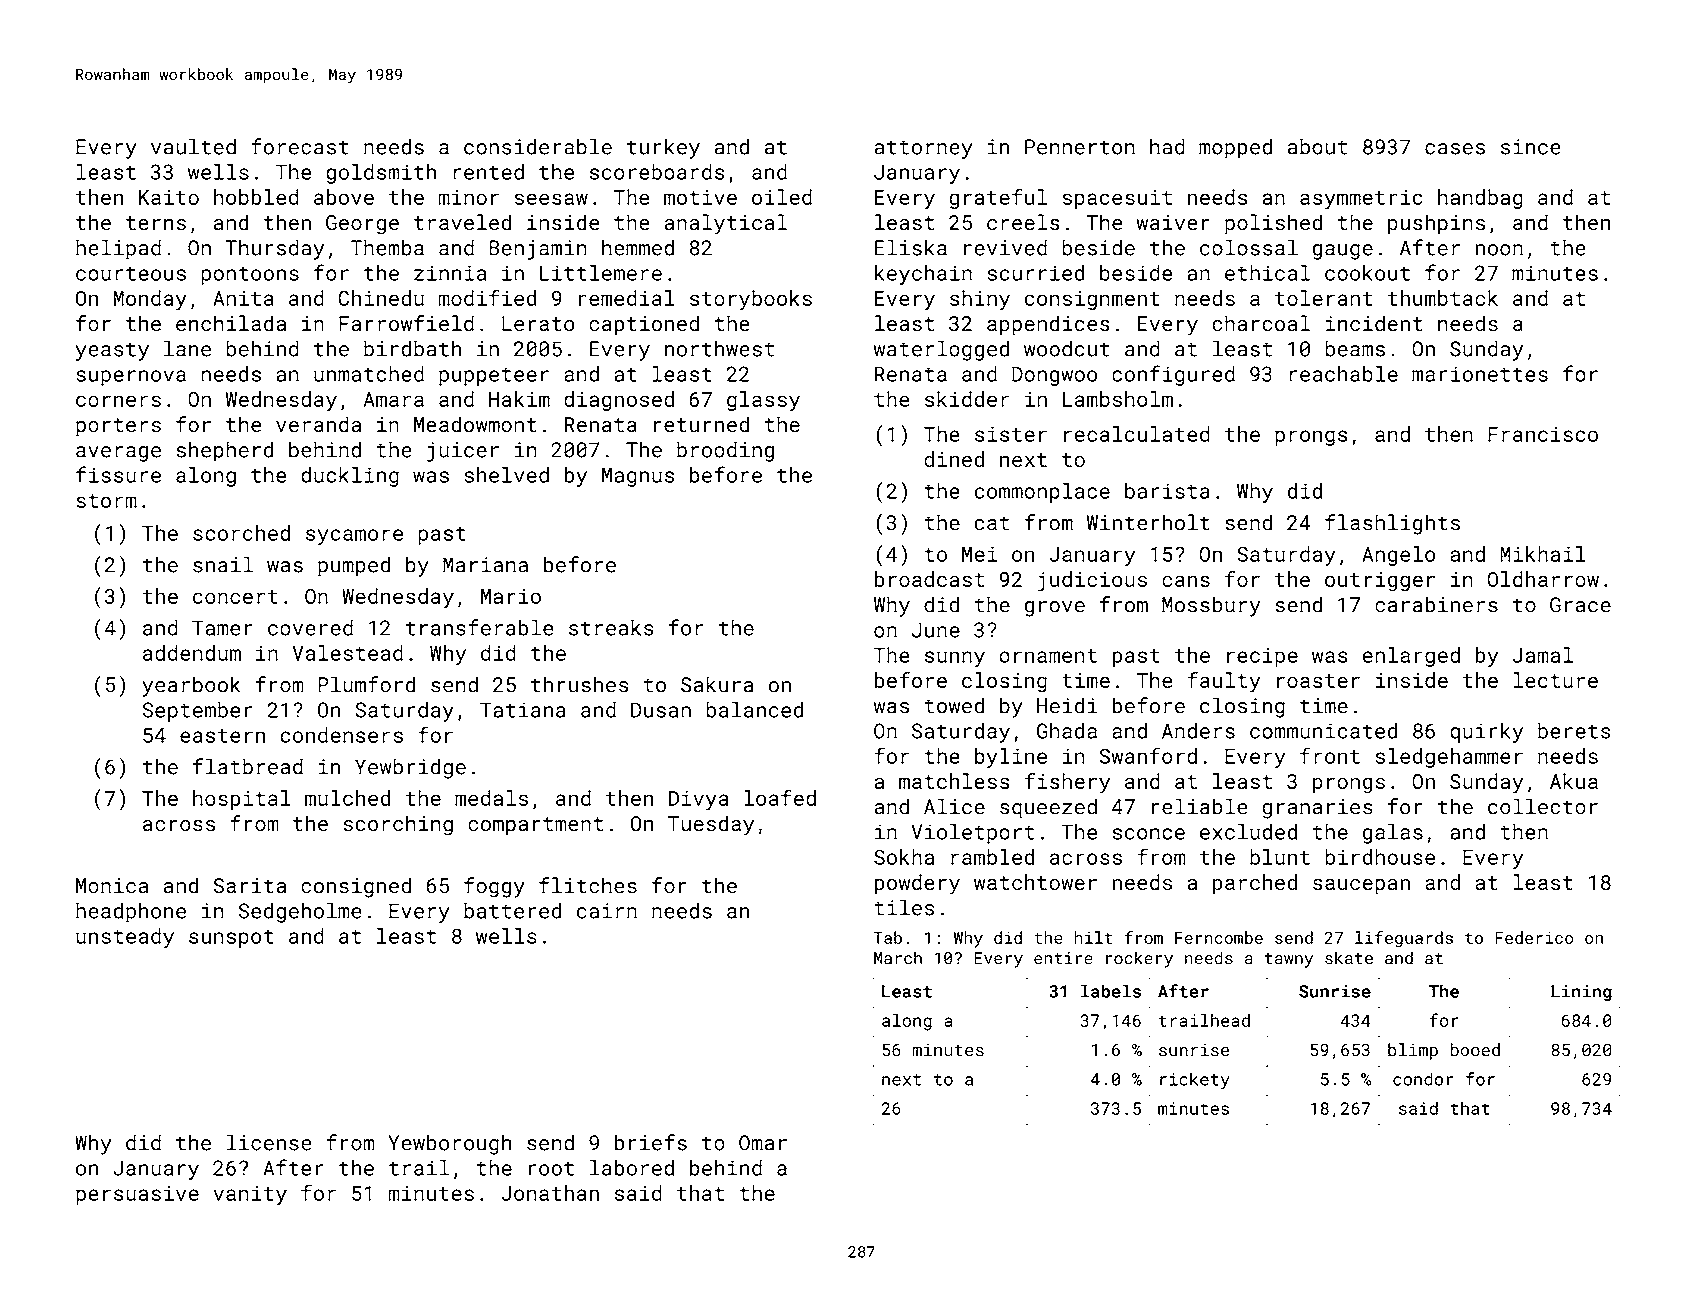 The image size is (1695, 1310). I want to click on flatbread, so click(248, 766).
